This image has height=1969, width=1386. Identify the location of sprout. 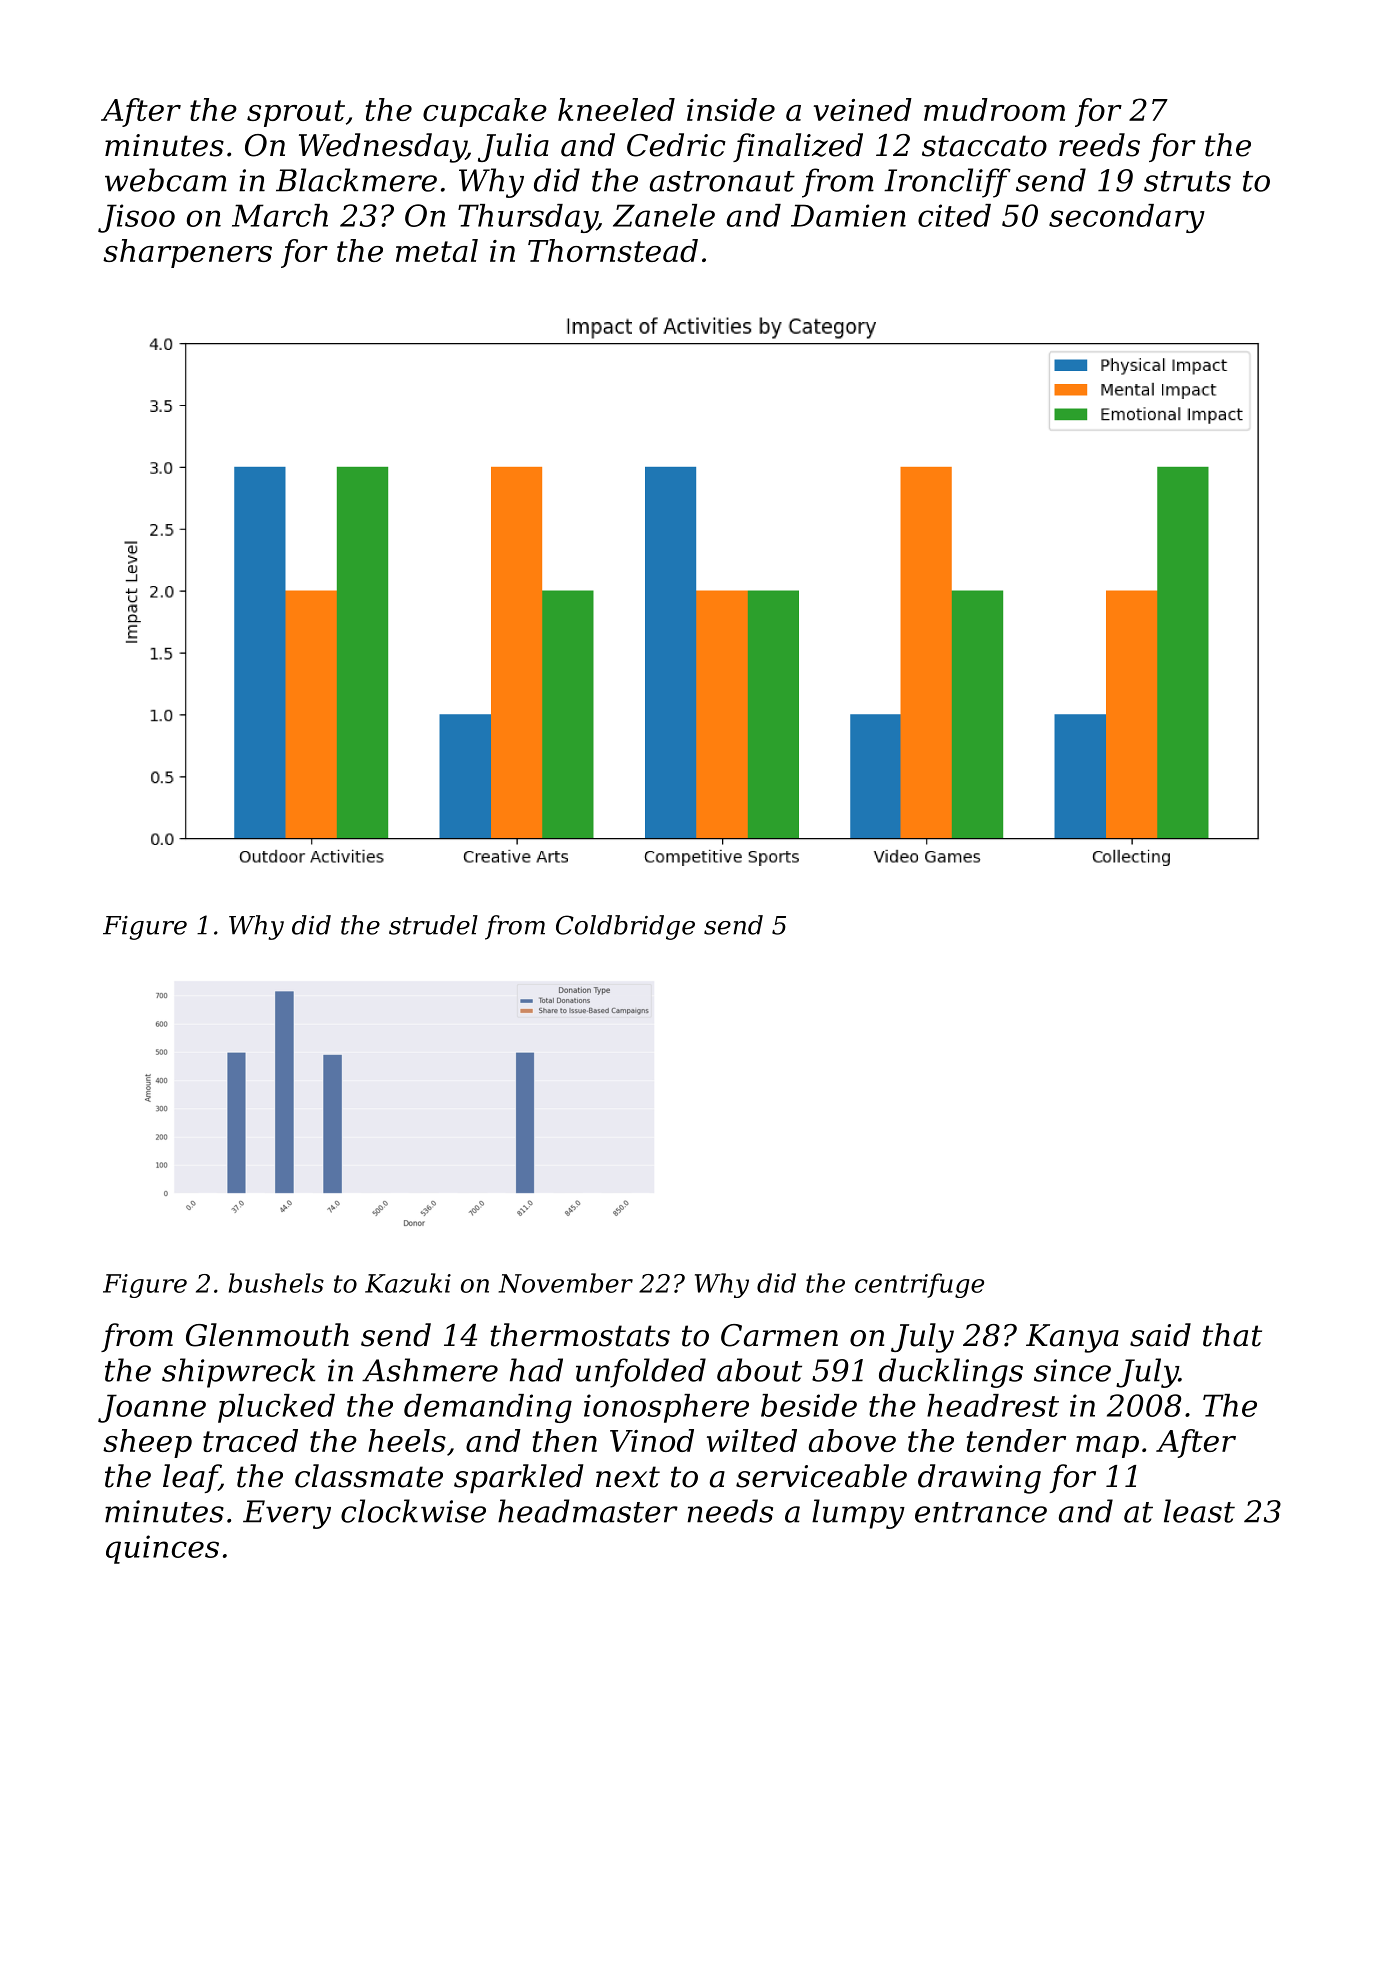
(296, 113).
